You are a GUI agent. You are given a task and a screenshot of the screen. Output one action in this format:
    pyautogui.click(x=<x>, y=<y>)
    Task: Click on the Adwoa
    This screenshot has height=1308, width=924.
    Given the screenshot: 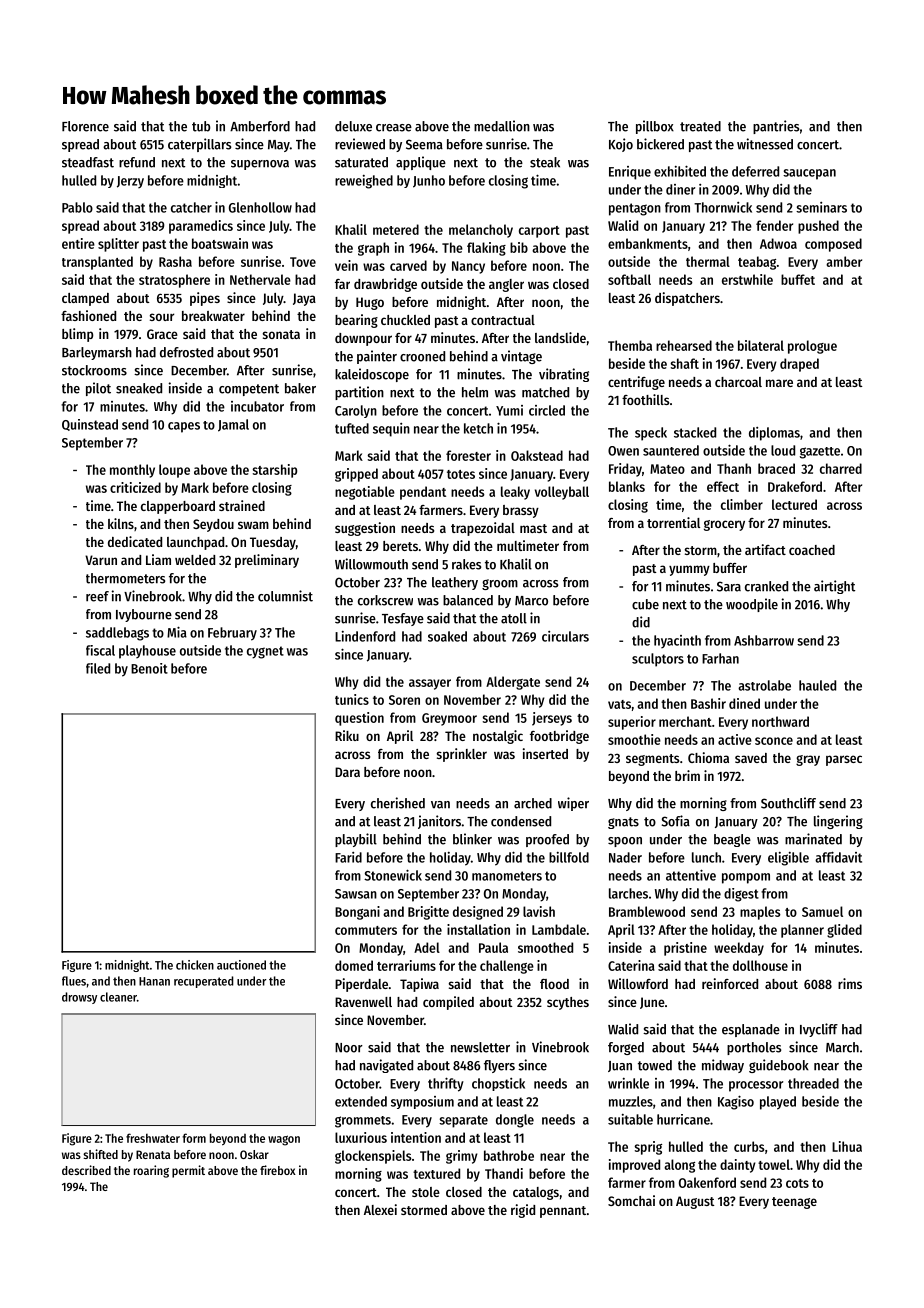 What is the action you would take?
    pyautogui.click(x=778, y=243)
